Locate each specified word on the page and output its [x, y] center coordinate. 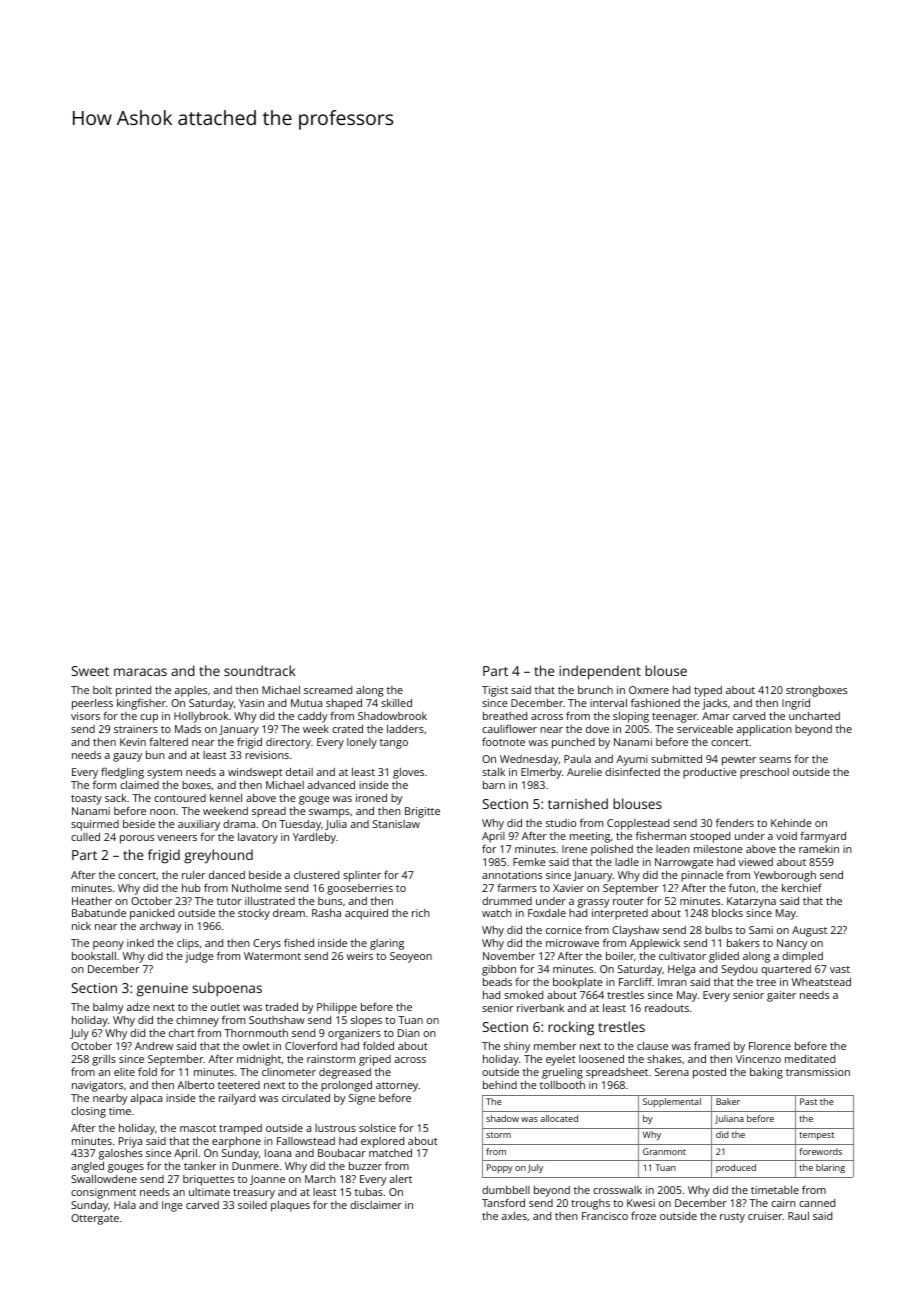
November [509, 956]
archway [160, 927]
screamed [328, 690]
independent [600, 672]
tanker [200, 1166]
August [809, 931]
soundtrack [260, 670]
